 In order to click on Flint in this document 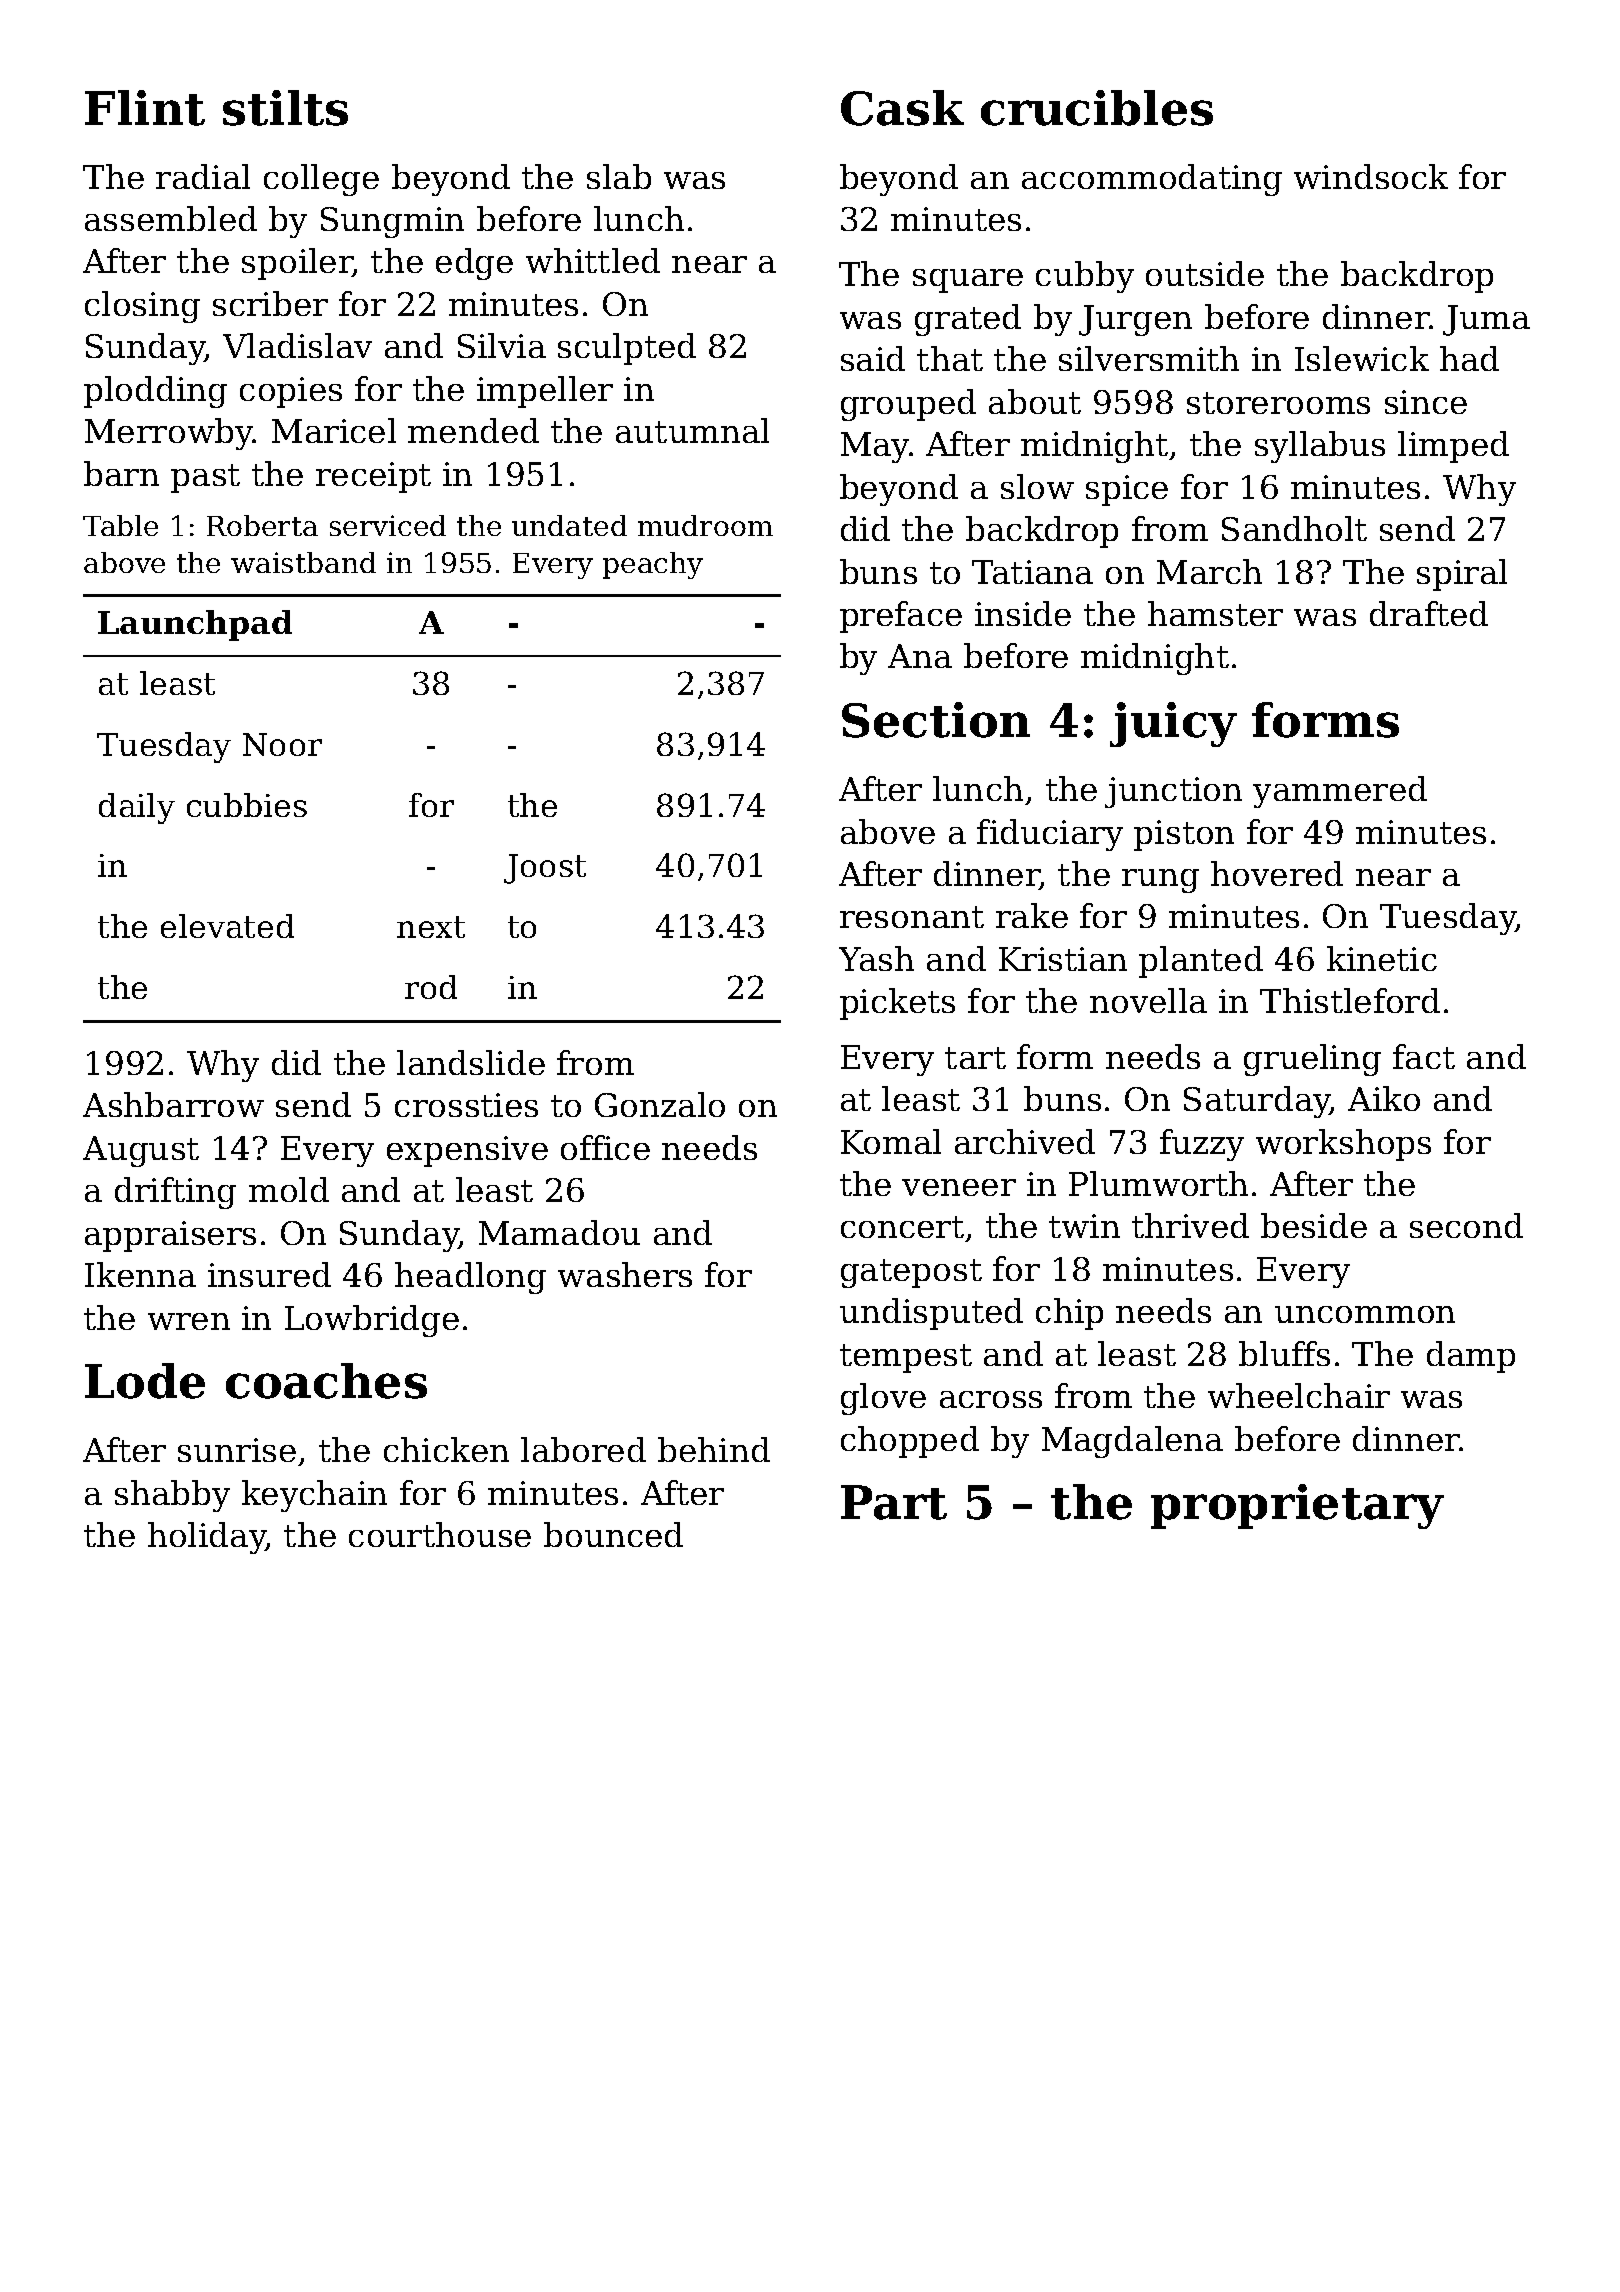, I will do `click(145, 108)`.
